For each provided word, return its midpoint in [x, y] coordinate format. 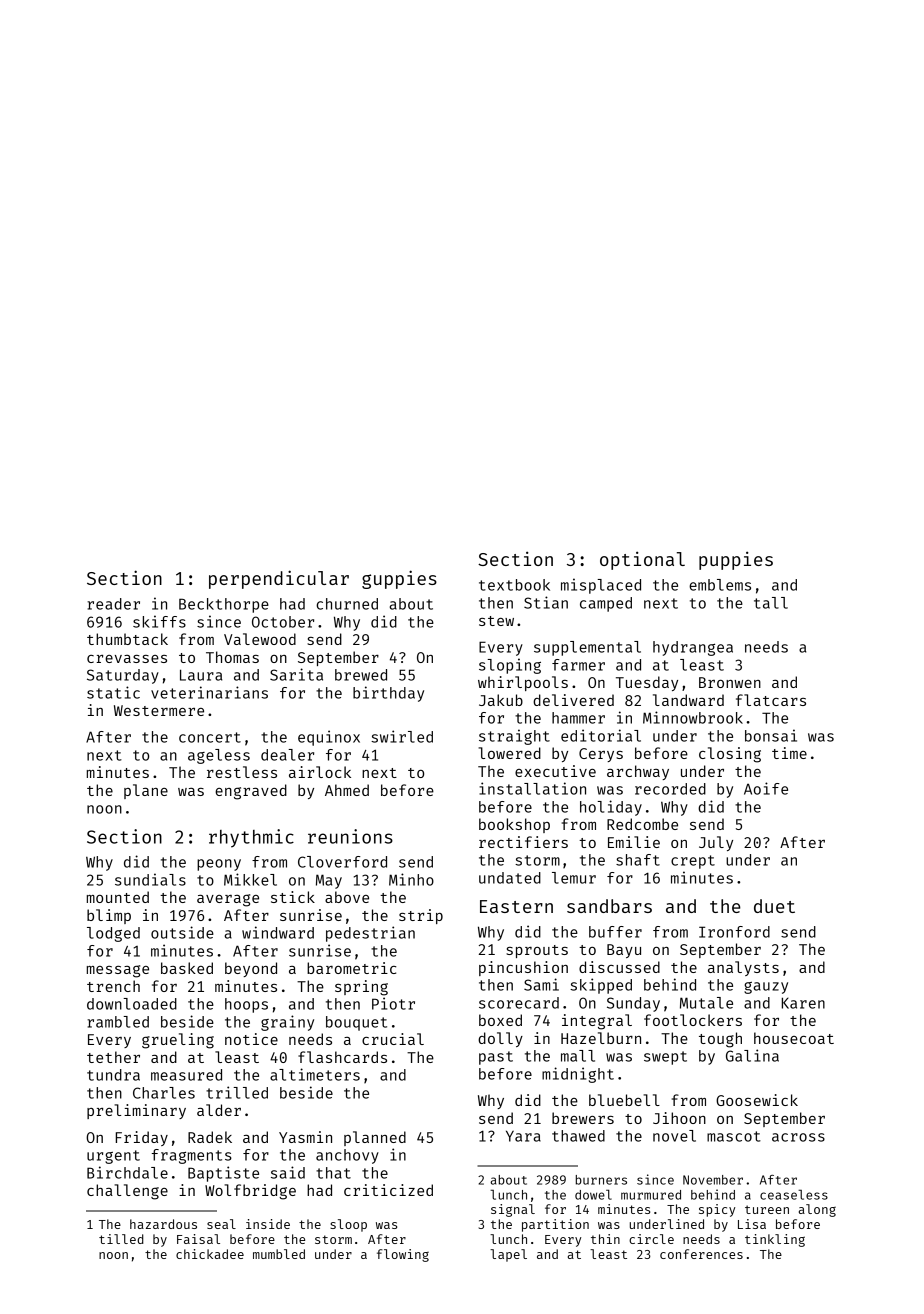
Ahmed [347, 790]
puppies [736, 560]
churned [347, 604]
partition [555, 1225]
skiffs [159, 621]
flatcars [771, 700]
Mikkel [250, 879]
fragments [192, 1156]
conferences [701, 1254]
